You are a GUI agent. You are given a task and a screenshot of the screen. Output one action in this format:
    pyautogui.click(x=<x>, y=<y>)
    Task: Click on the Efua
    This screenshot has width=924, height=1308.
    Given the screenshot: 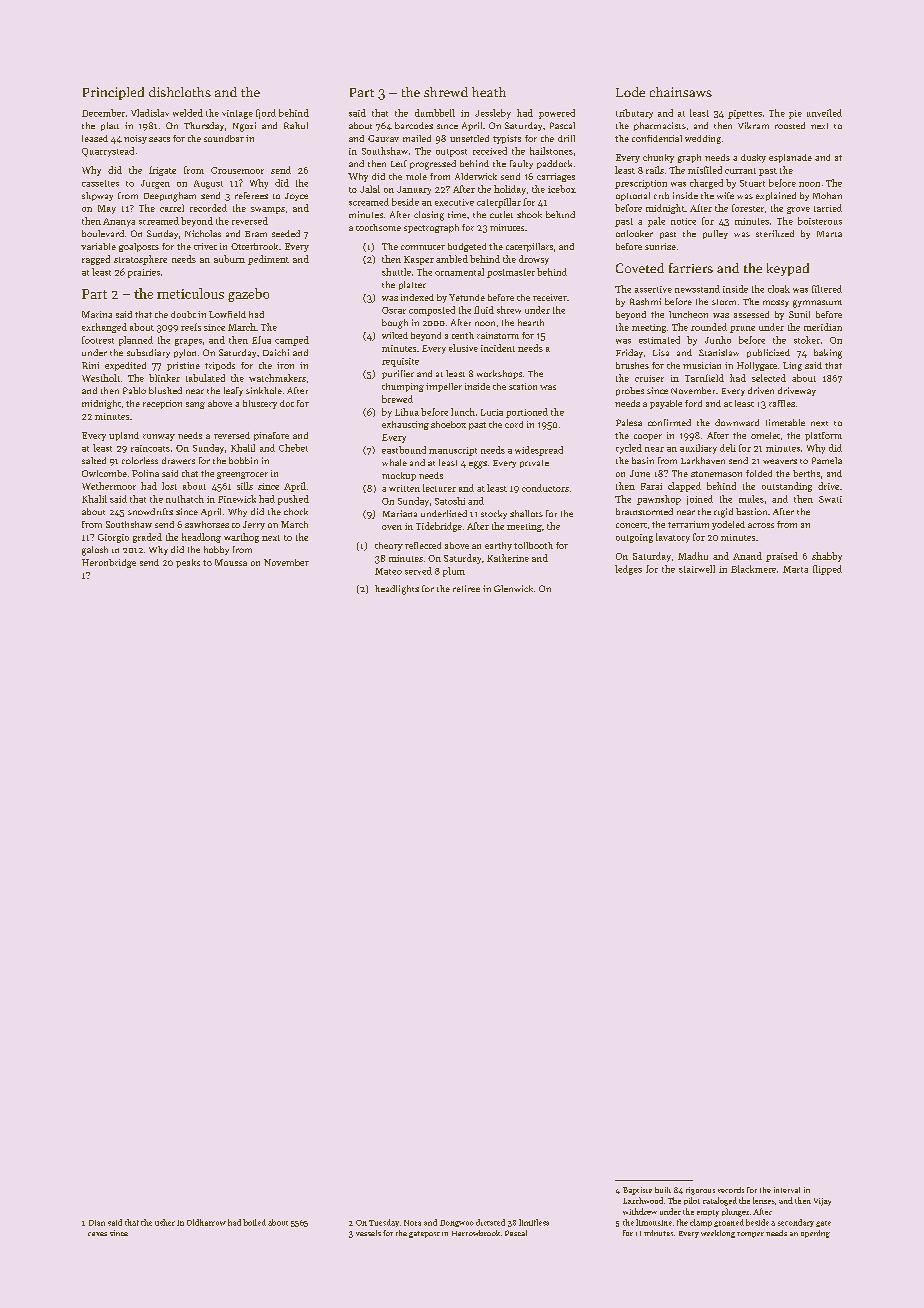 What is the action you would take?
    pyautogui.click(x=261, y=340)
